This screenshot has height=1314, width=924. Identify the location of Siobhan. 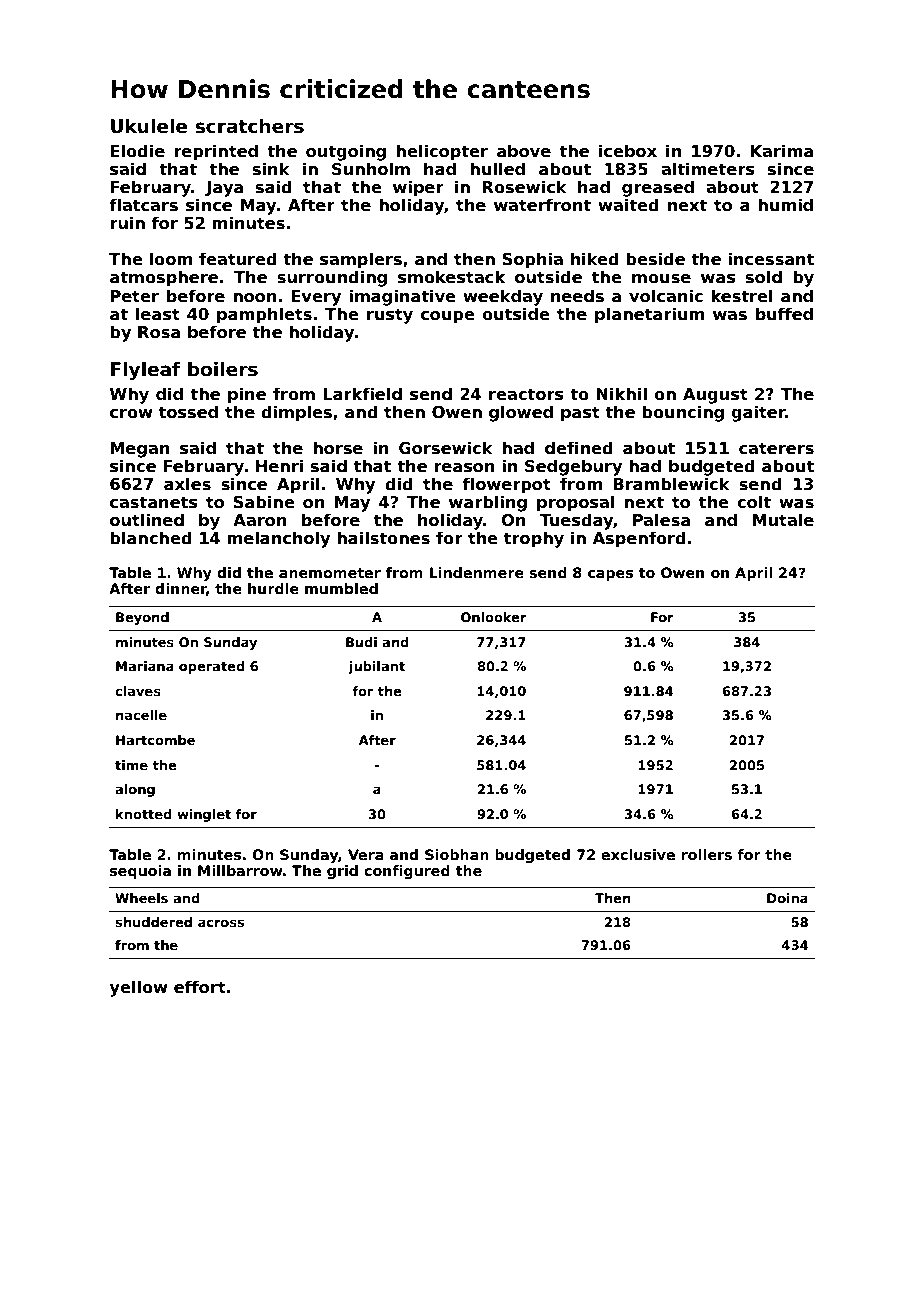
(457, 854).
